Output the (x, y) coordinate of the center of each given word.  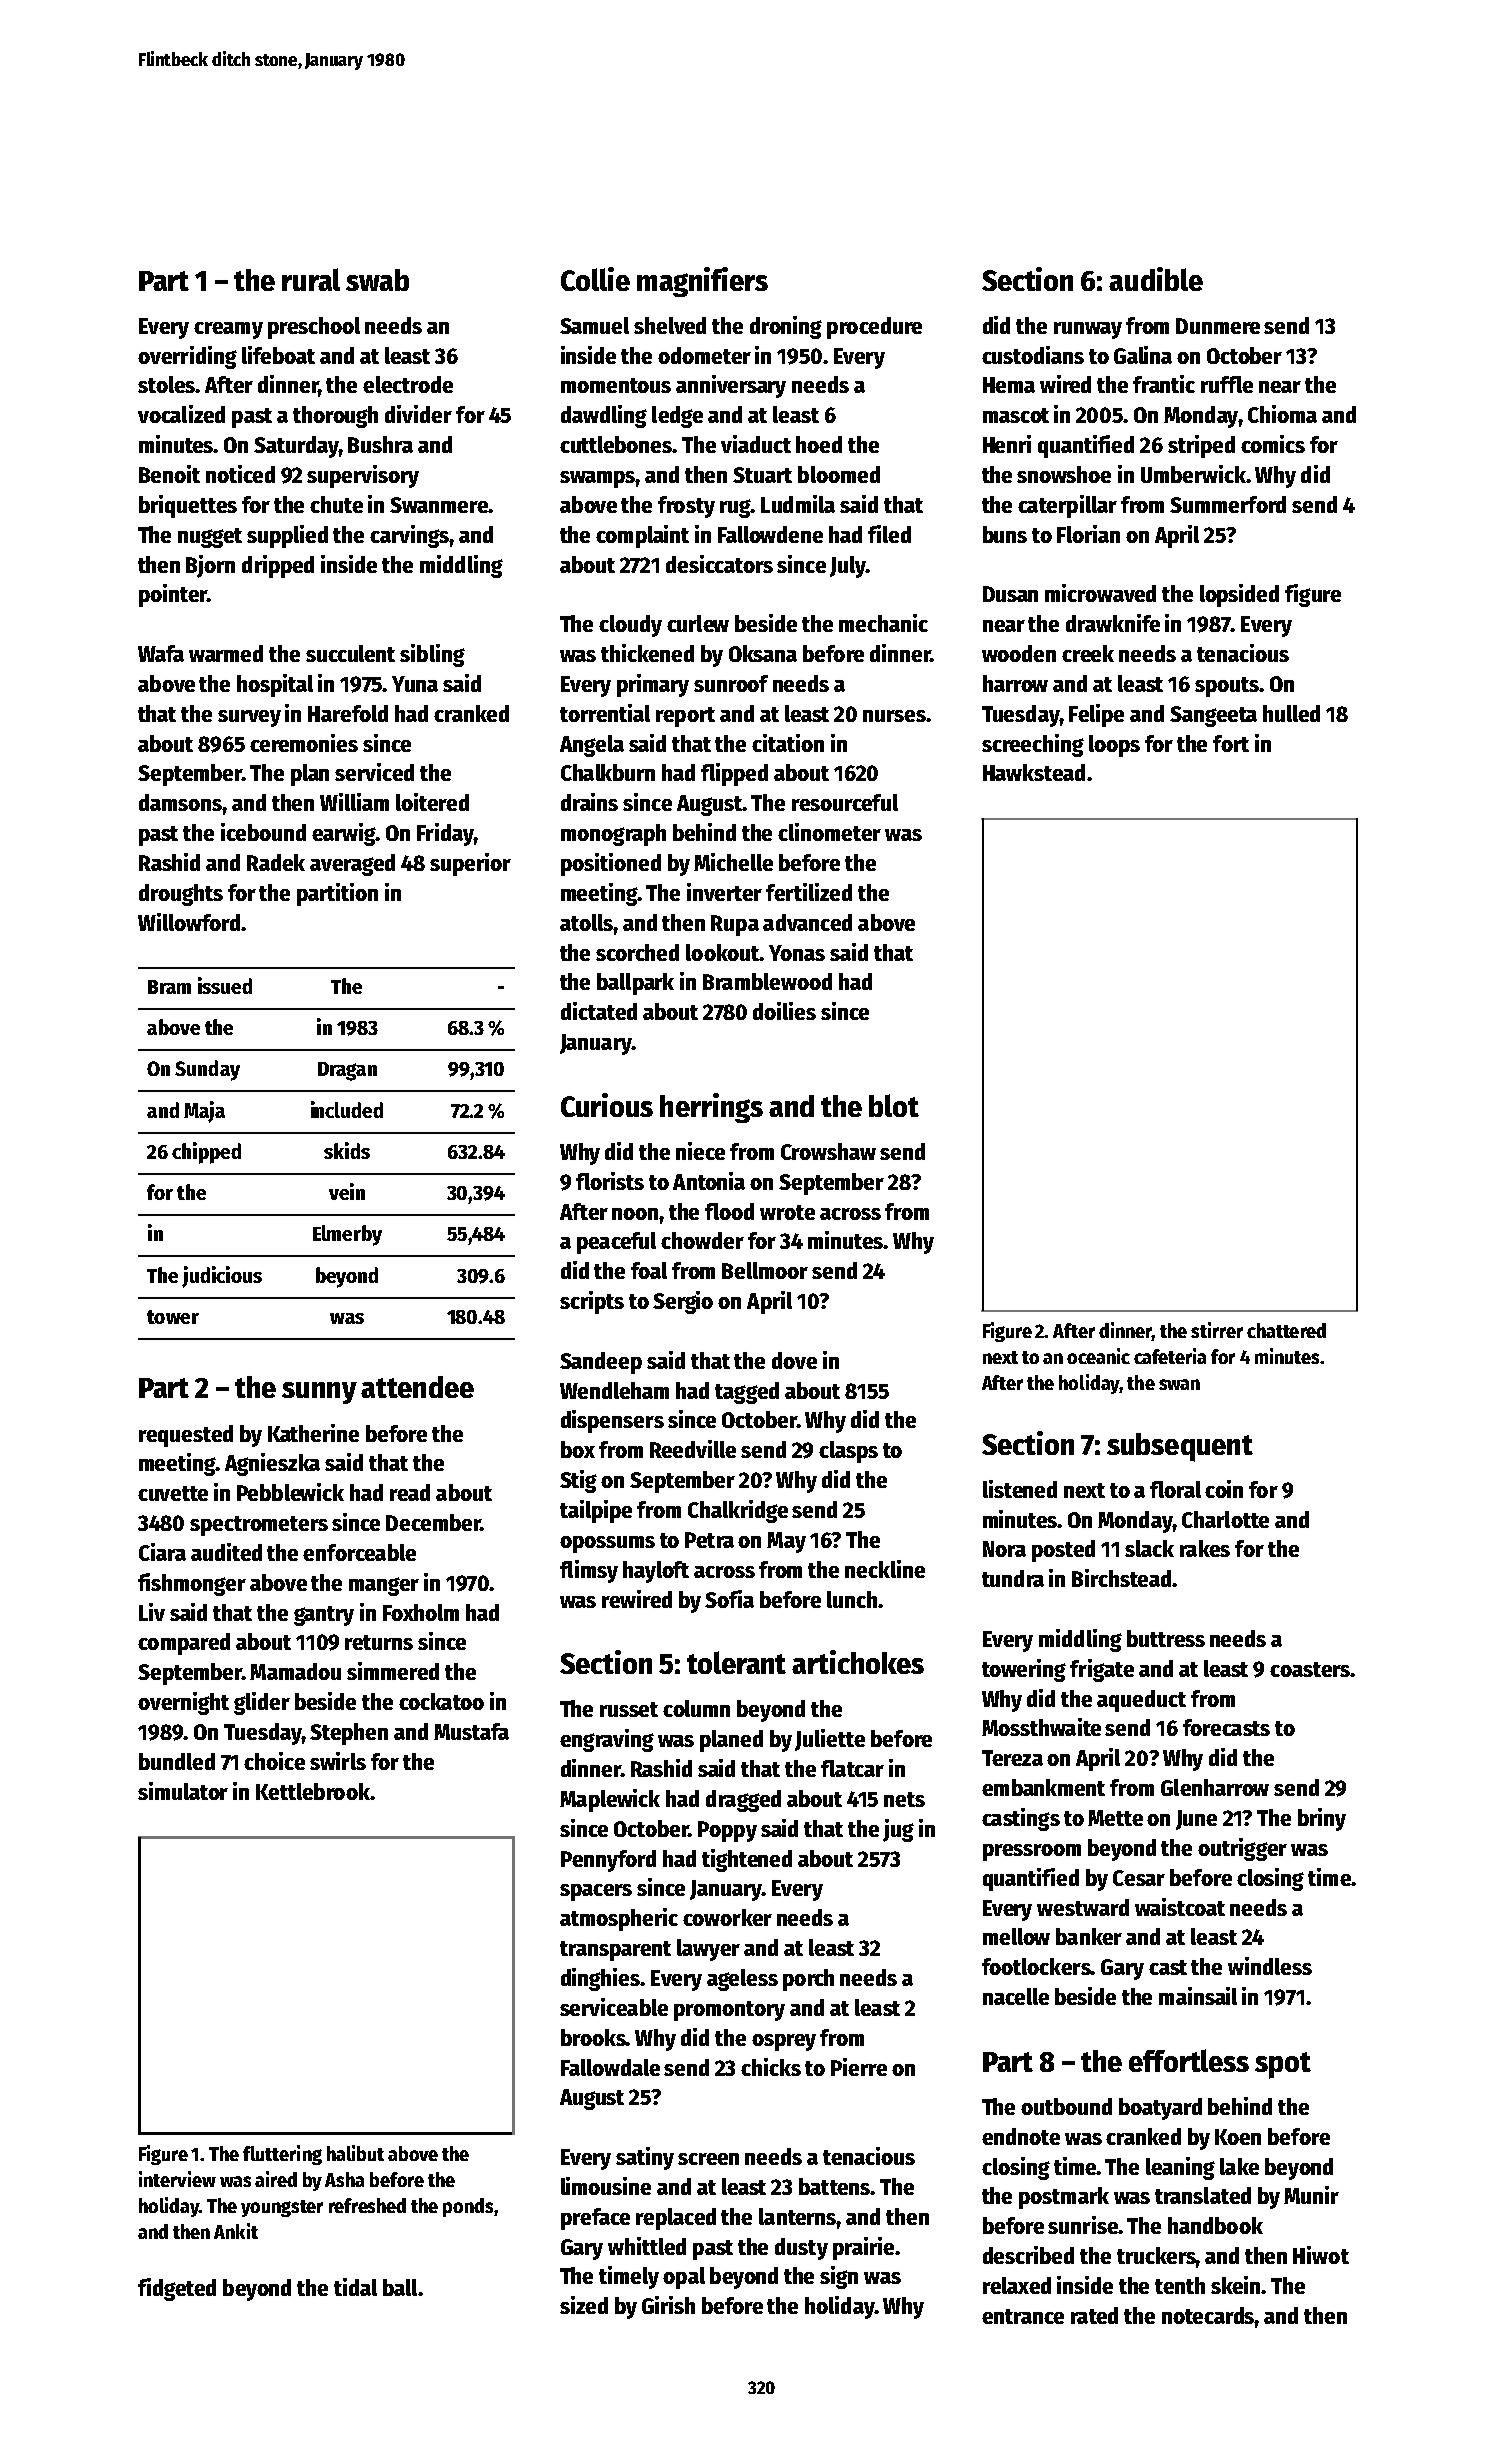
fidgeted (177, 2289)
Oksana (763, 653)
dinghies (601, 1979)
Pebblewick (290, 1492)
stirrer (1217, 1330)
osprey (784, 2042)
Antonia (709, 1181)
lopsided (1239, 595)
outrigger (1242, 1849)
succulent (350, 653)
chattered (1286, 1330)
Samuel (594, 325)
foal (649, 1270)
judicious (222, 1277)
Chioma (1282, 414)
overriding (187, 357)
